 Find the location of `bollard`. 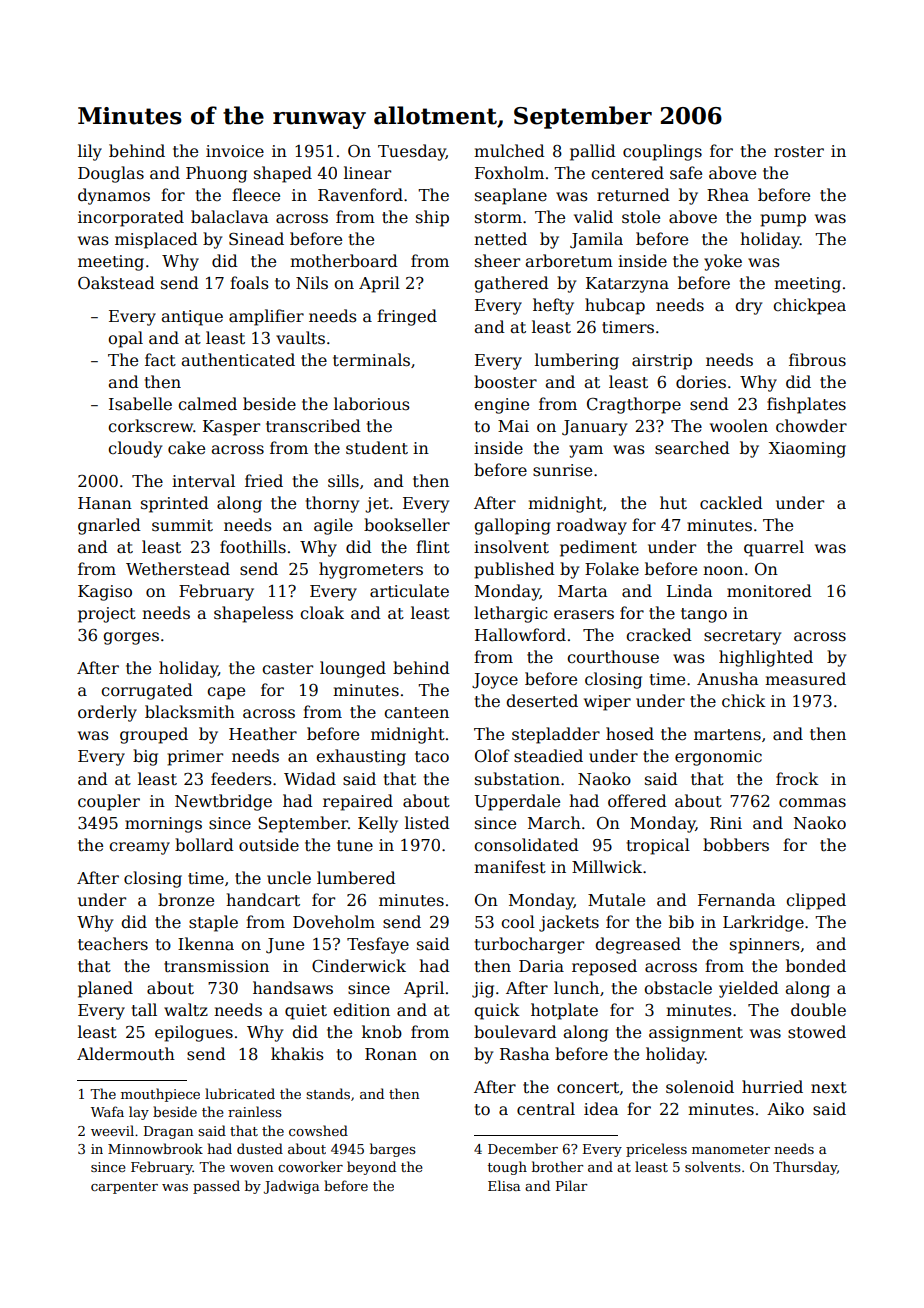

bollard is located at coordinates (204, 845).
